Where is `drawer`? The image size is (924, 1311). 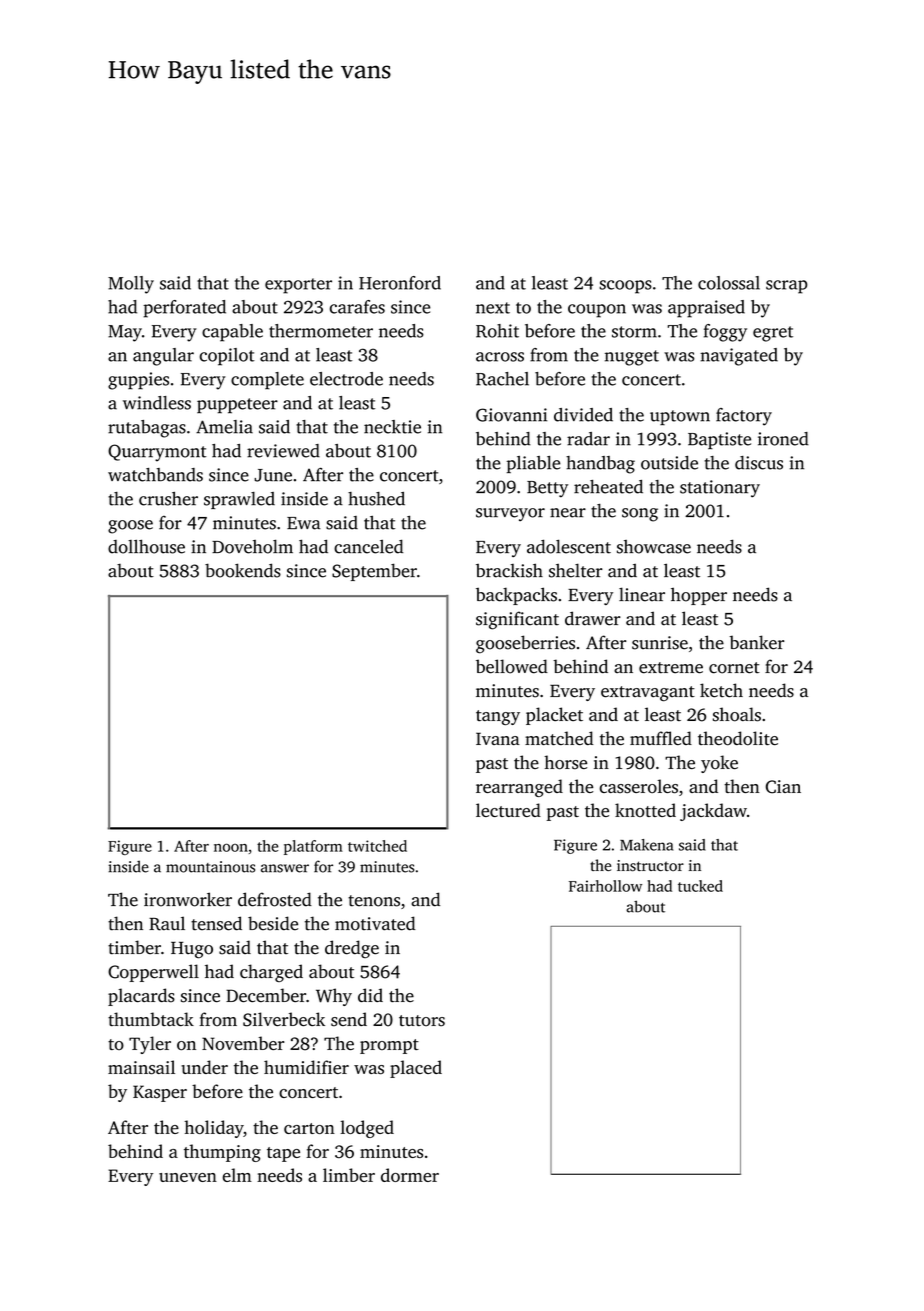 drawer is located at coordinates (593, 618).
